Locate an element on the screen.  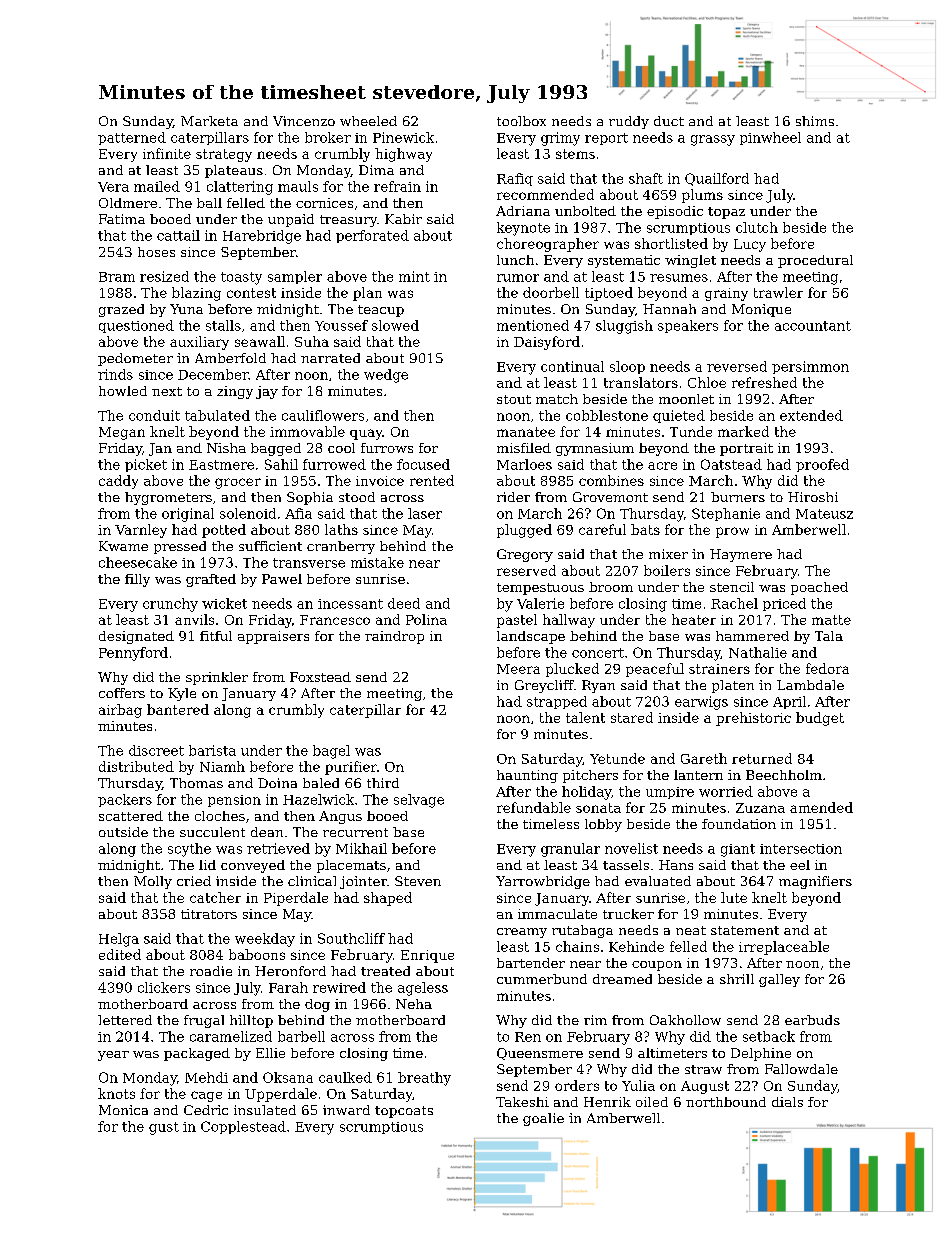
airbag is located at coordinates (120, 711).
